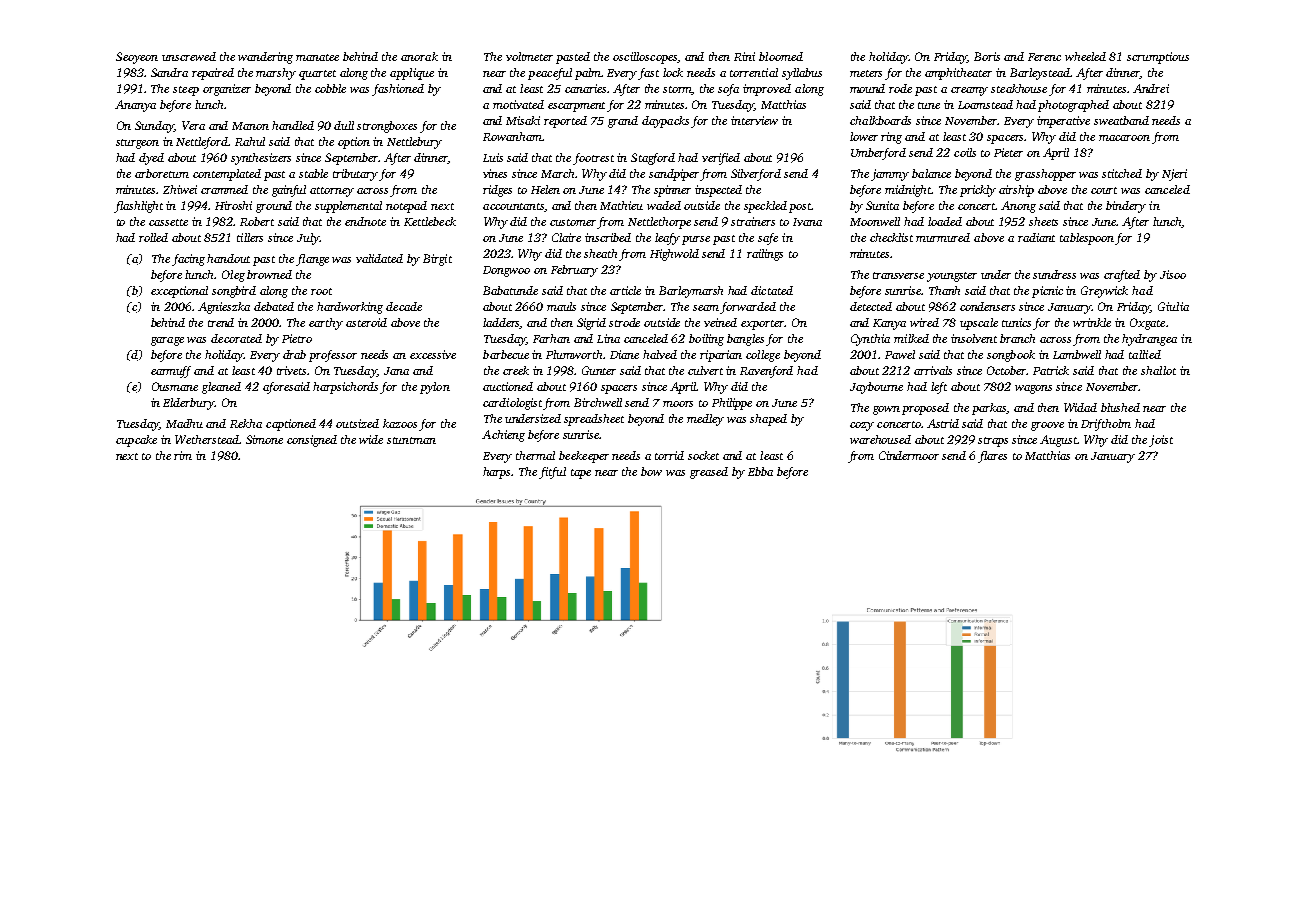 The width and height of the screenshot is (1308, 924). What do you see at coordinates (1124, 138) in the screenshot?
I see `macaroon` at bounding box center [1124, 138].
